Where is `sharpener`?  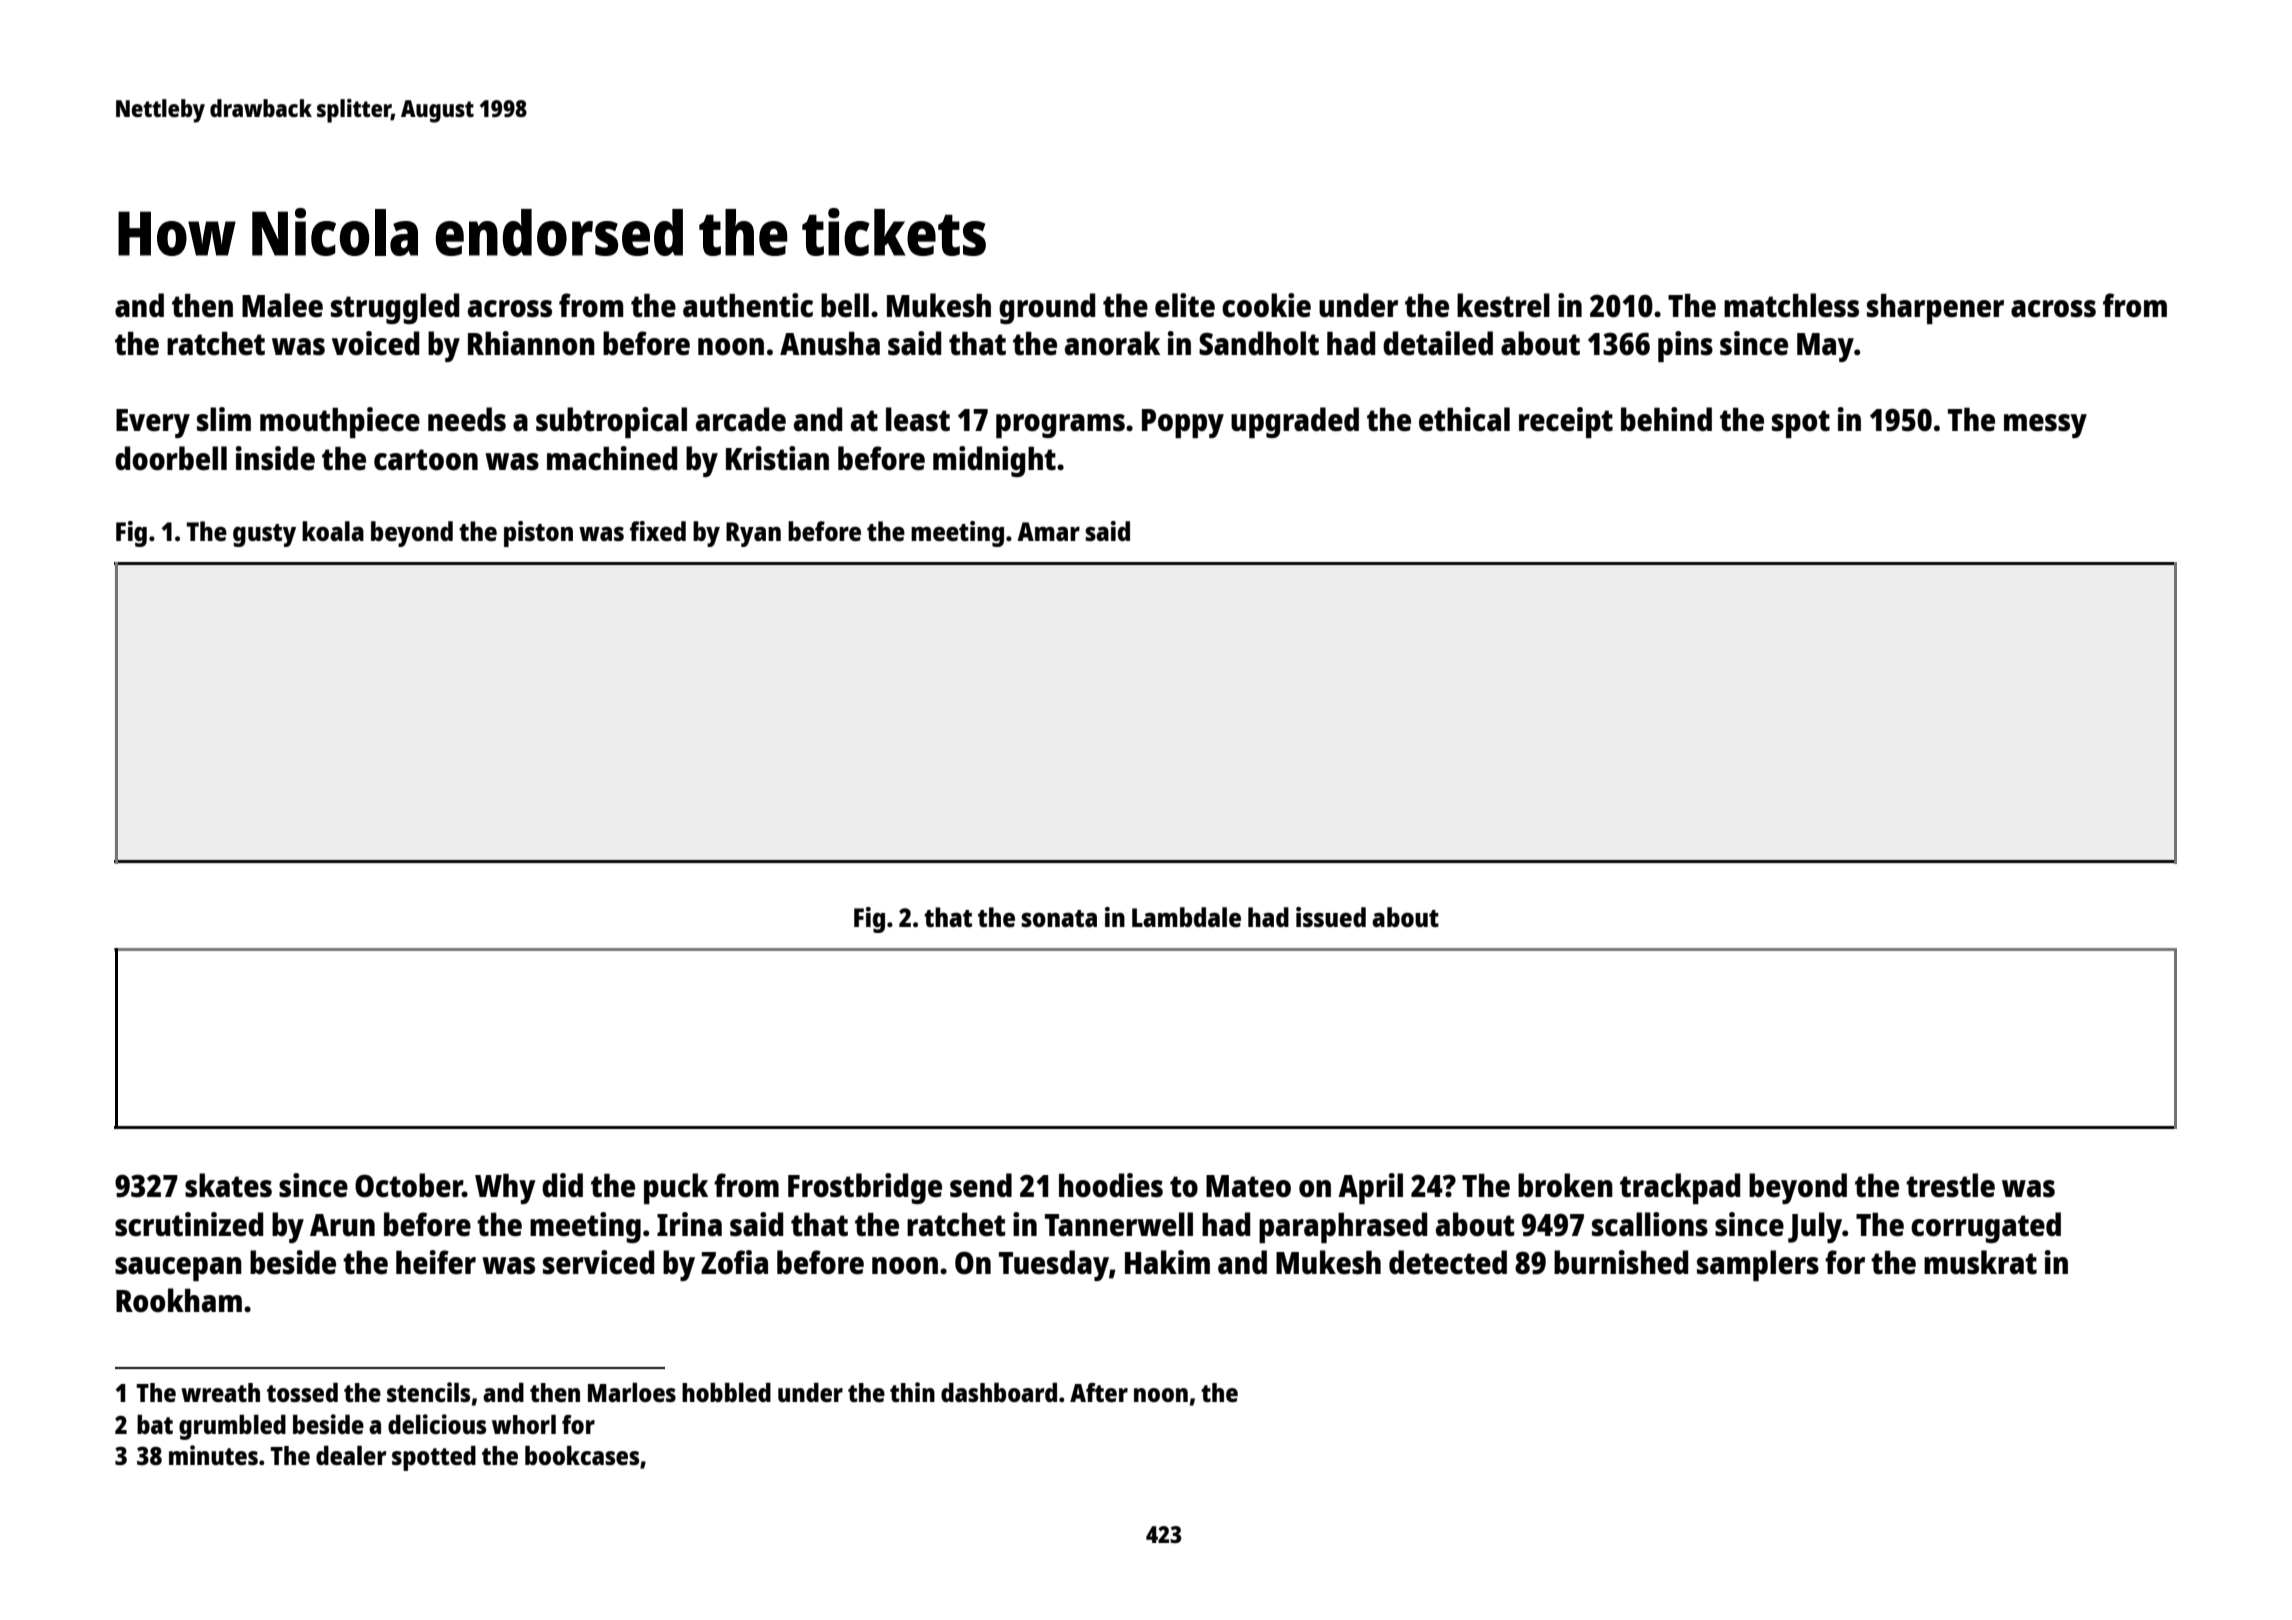 sharpener is located at coordinates (1935, 309).
